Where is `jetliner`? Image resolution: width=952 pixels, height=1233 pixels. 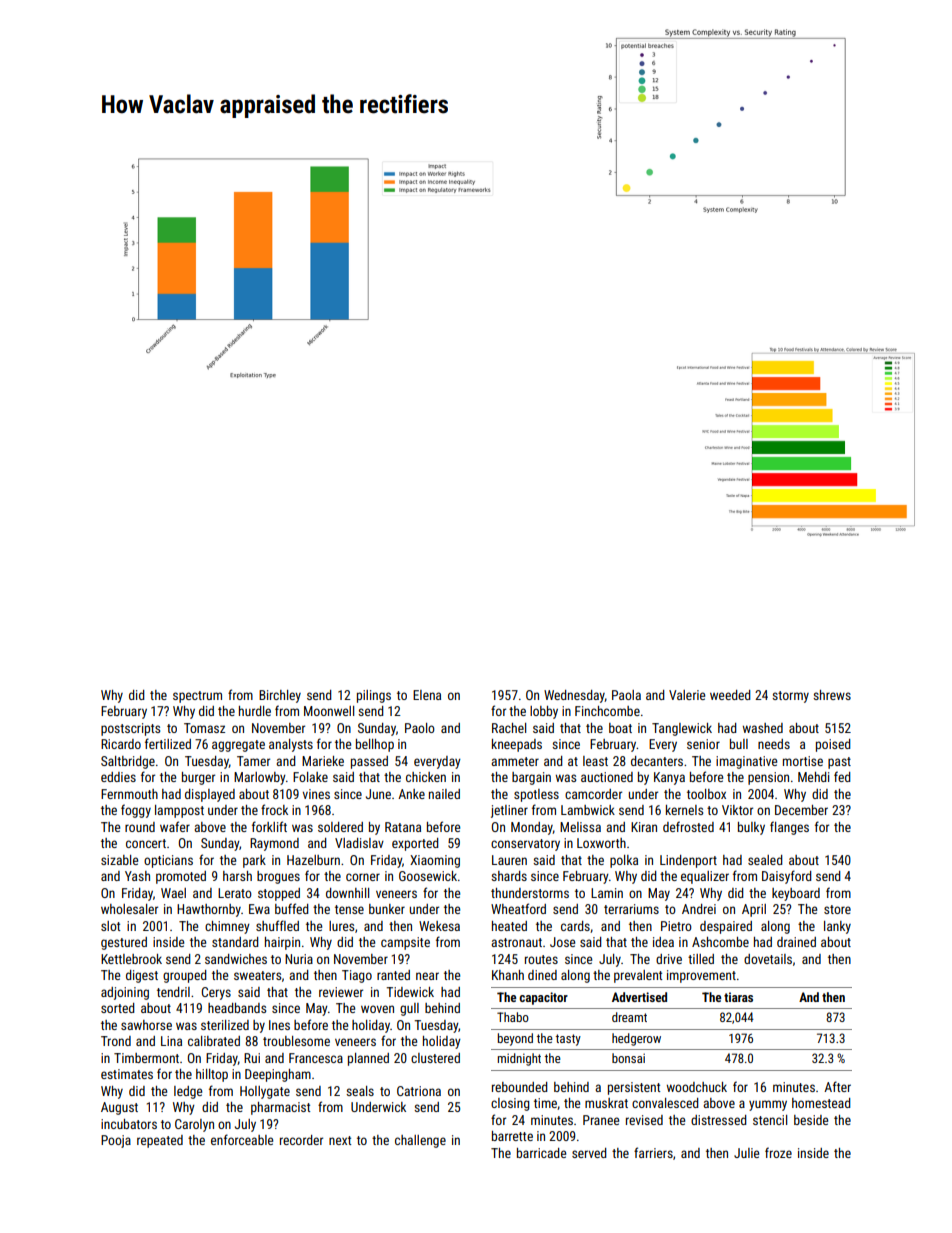 jetliner is located at coordinates (509, 811).
